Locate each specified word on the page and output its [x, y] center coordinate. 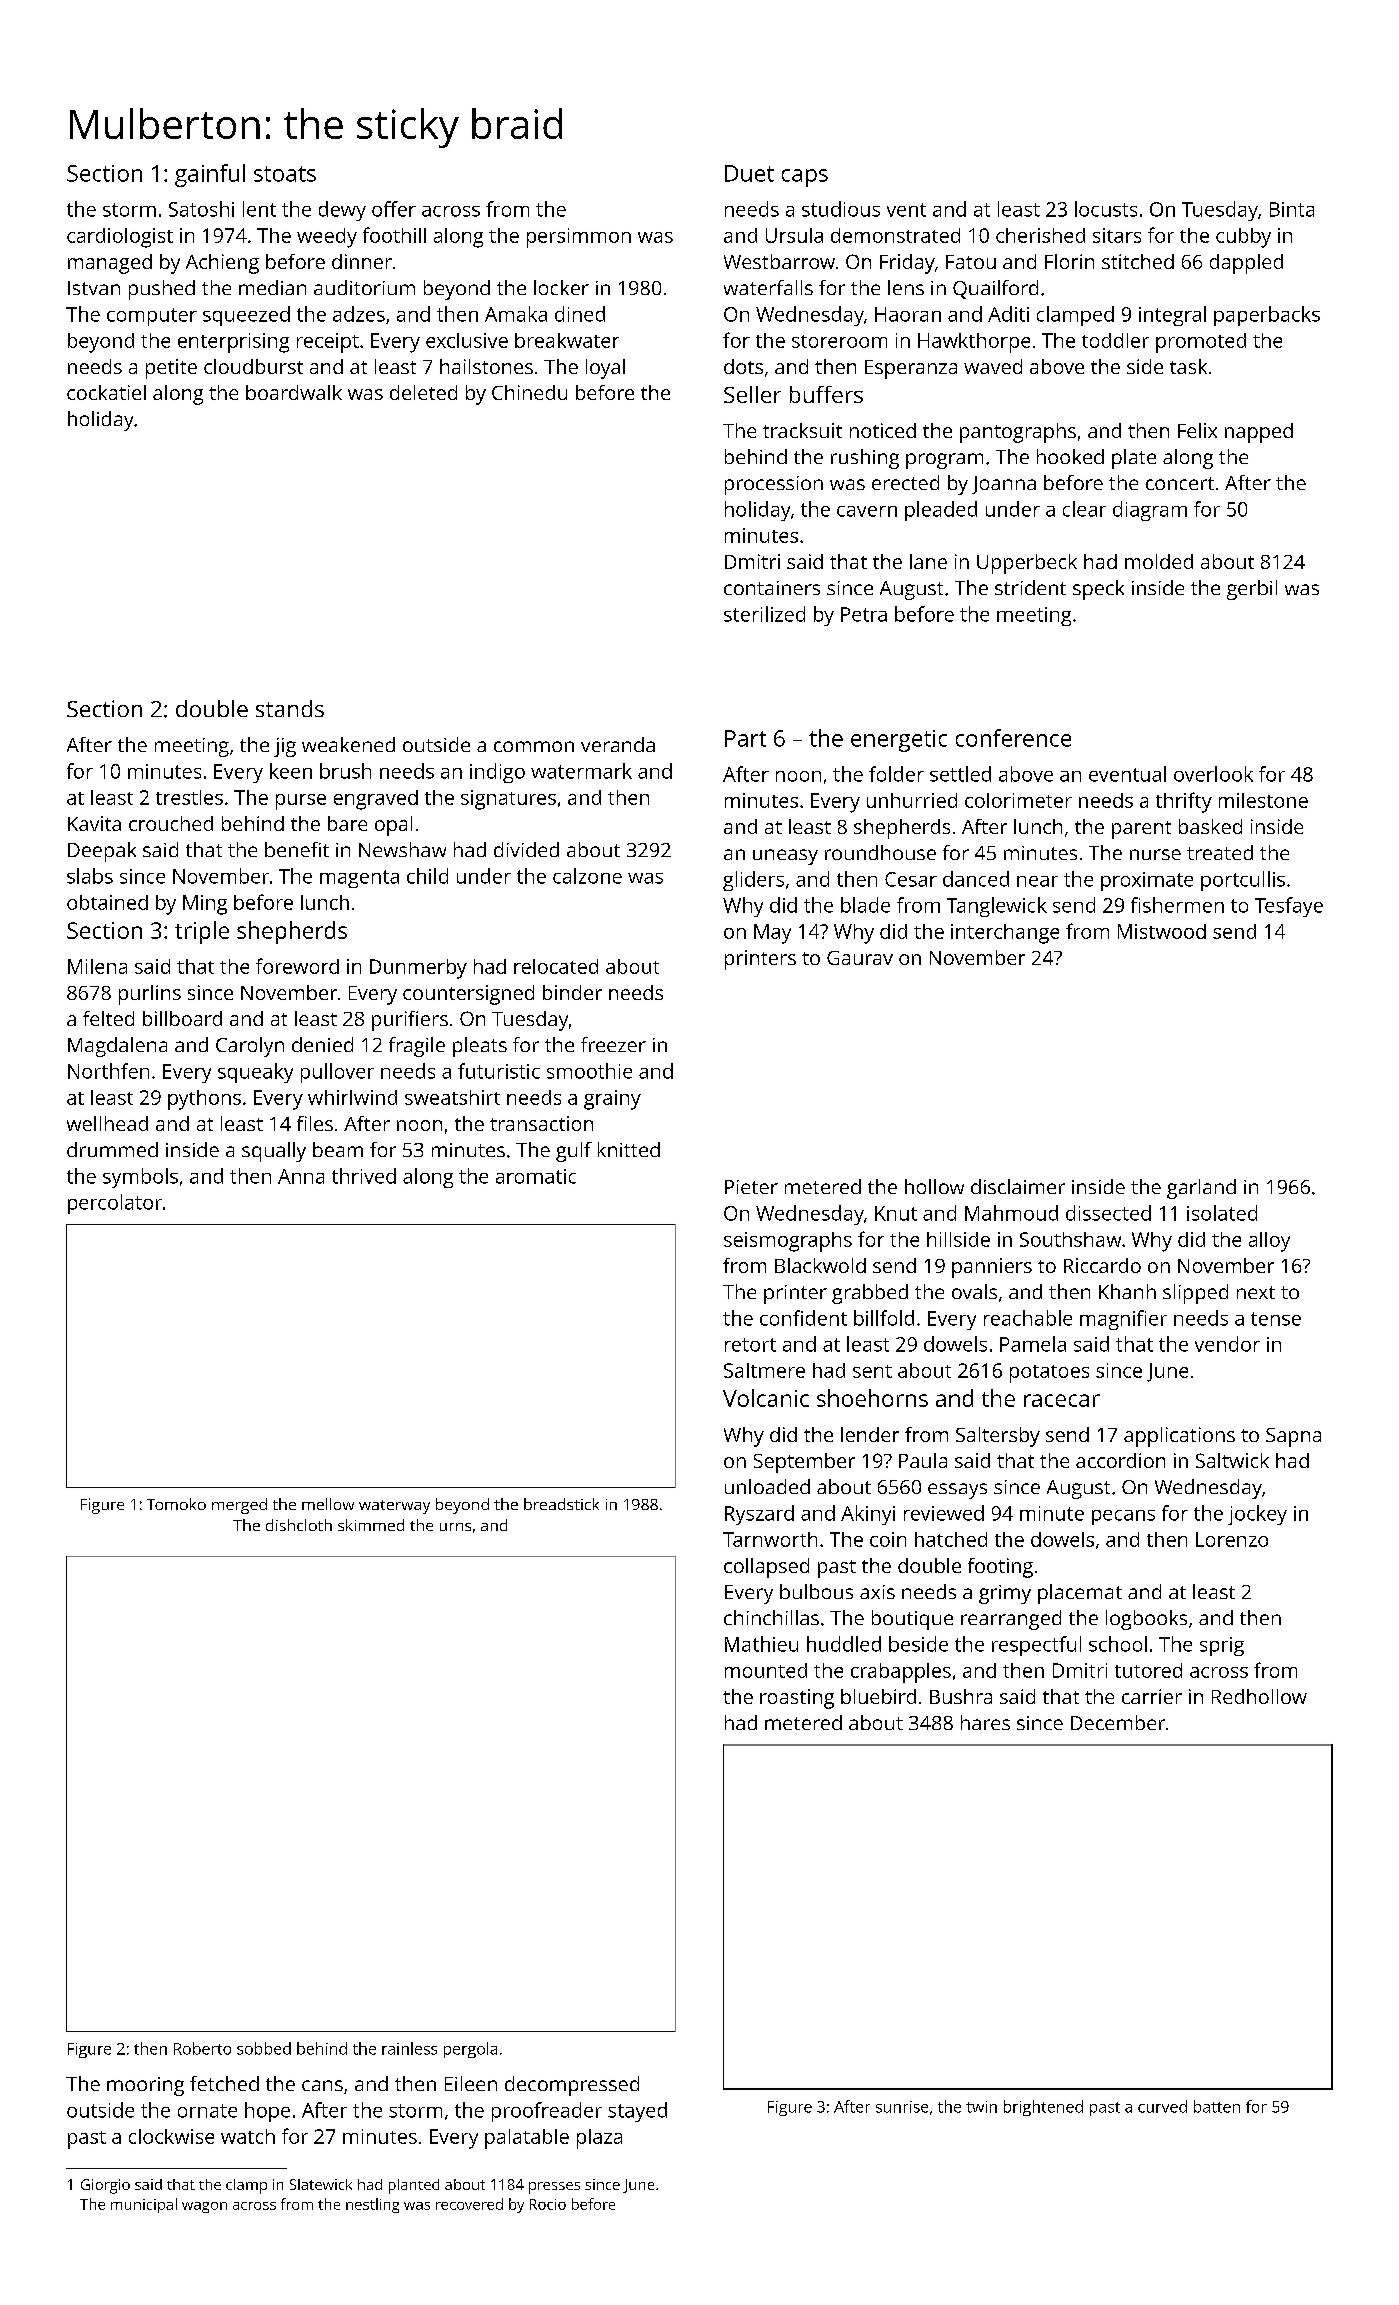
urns [455, 1527]
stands [290, 708]
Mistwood [1162, 931]
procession [774, 485]
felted [108, 1018]
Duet [749, 173]
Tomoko [176, 1504]
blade [865, 905]
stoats [285, 174]
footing [1000, 1568]
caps [805, 178]
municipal [144, 2205]
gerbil [1252, 590]
